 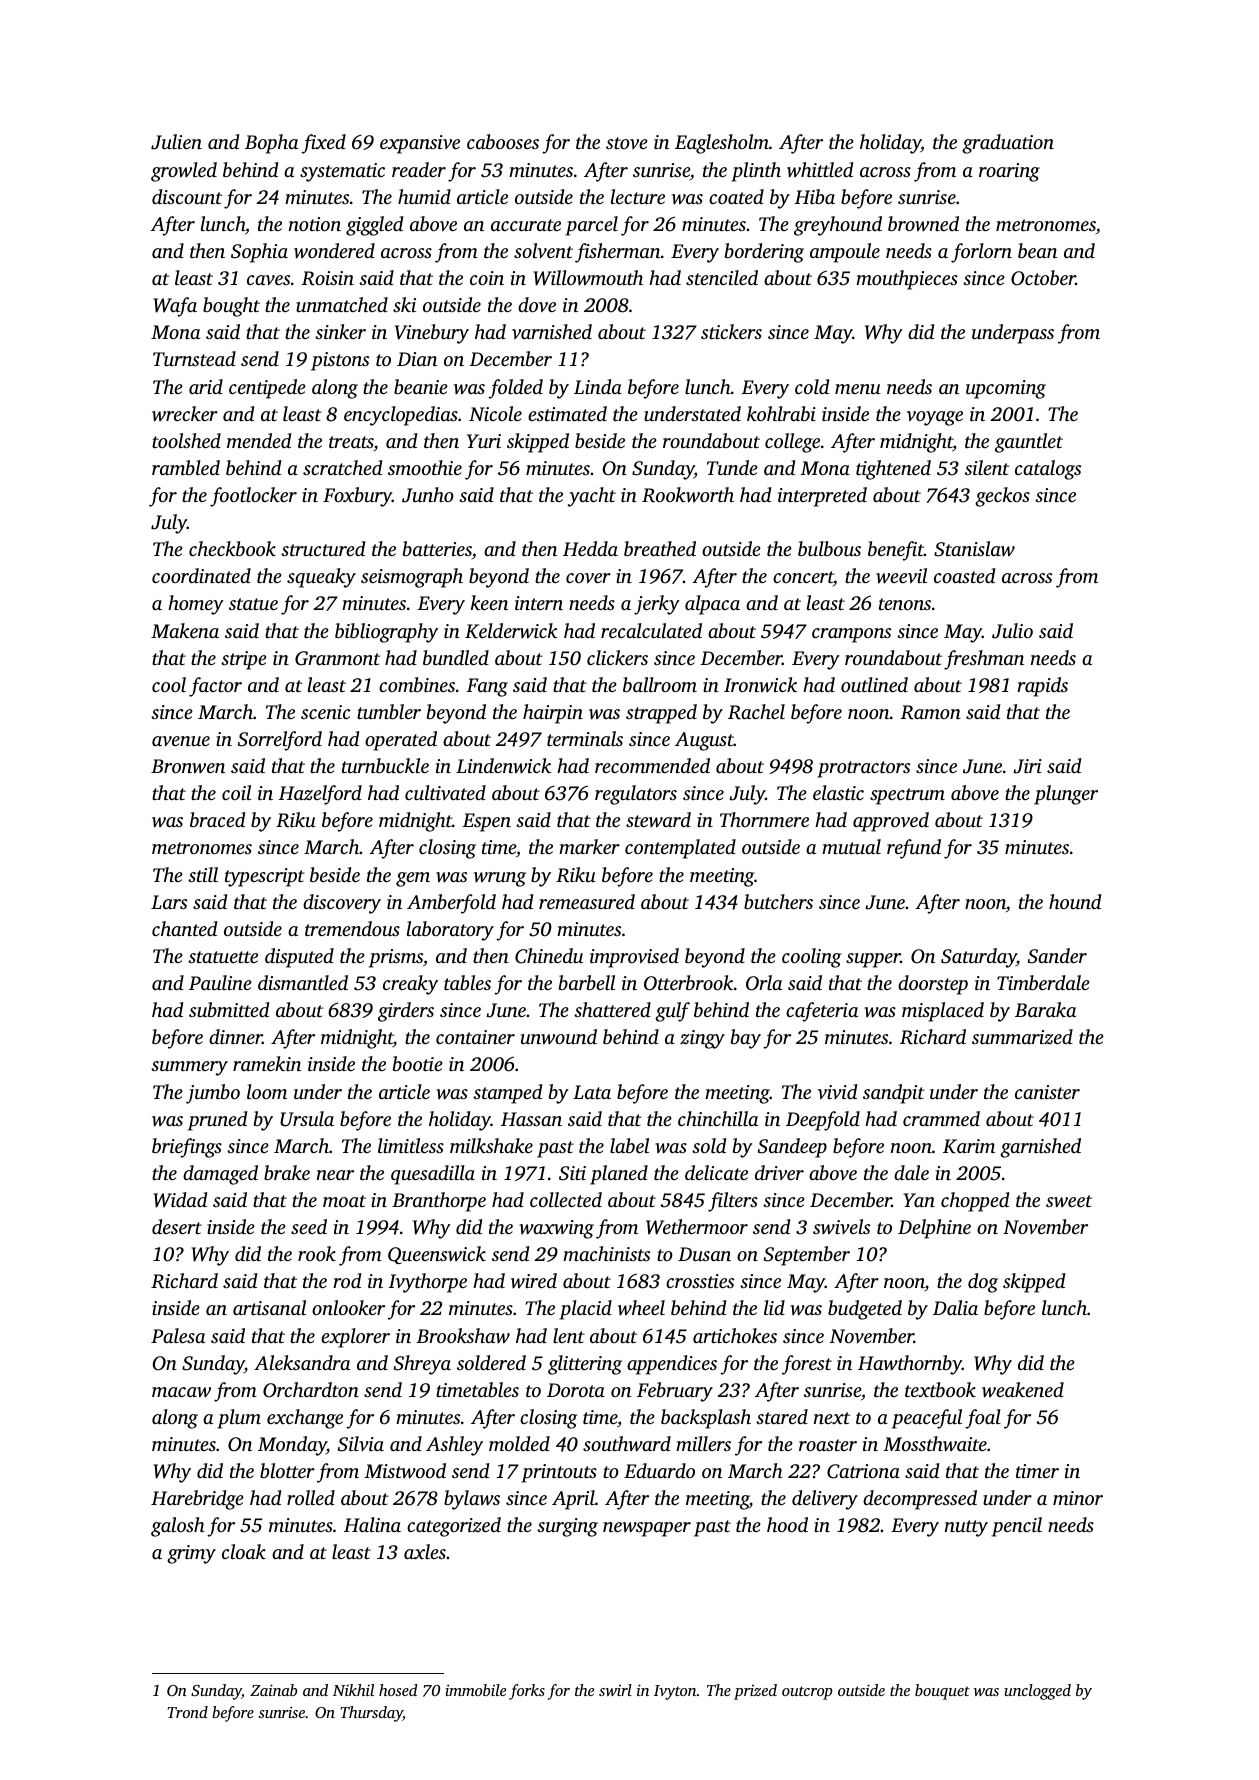 I want to click on cabooses, so click(x=503, y=141).
